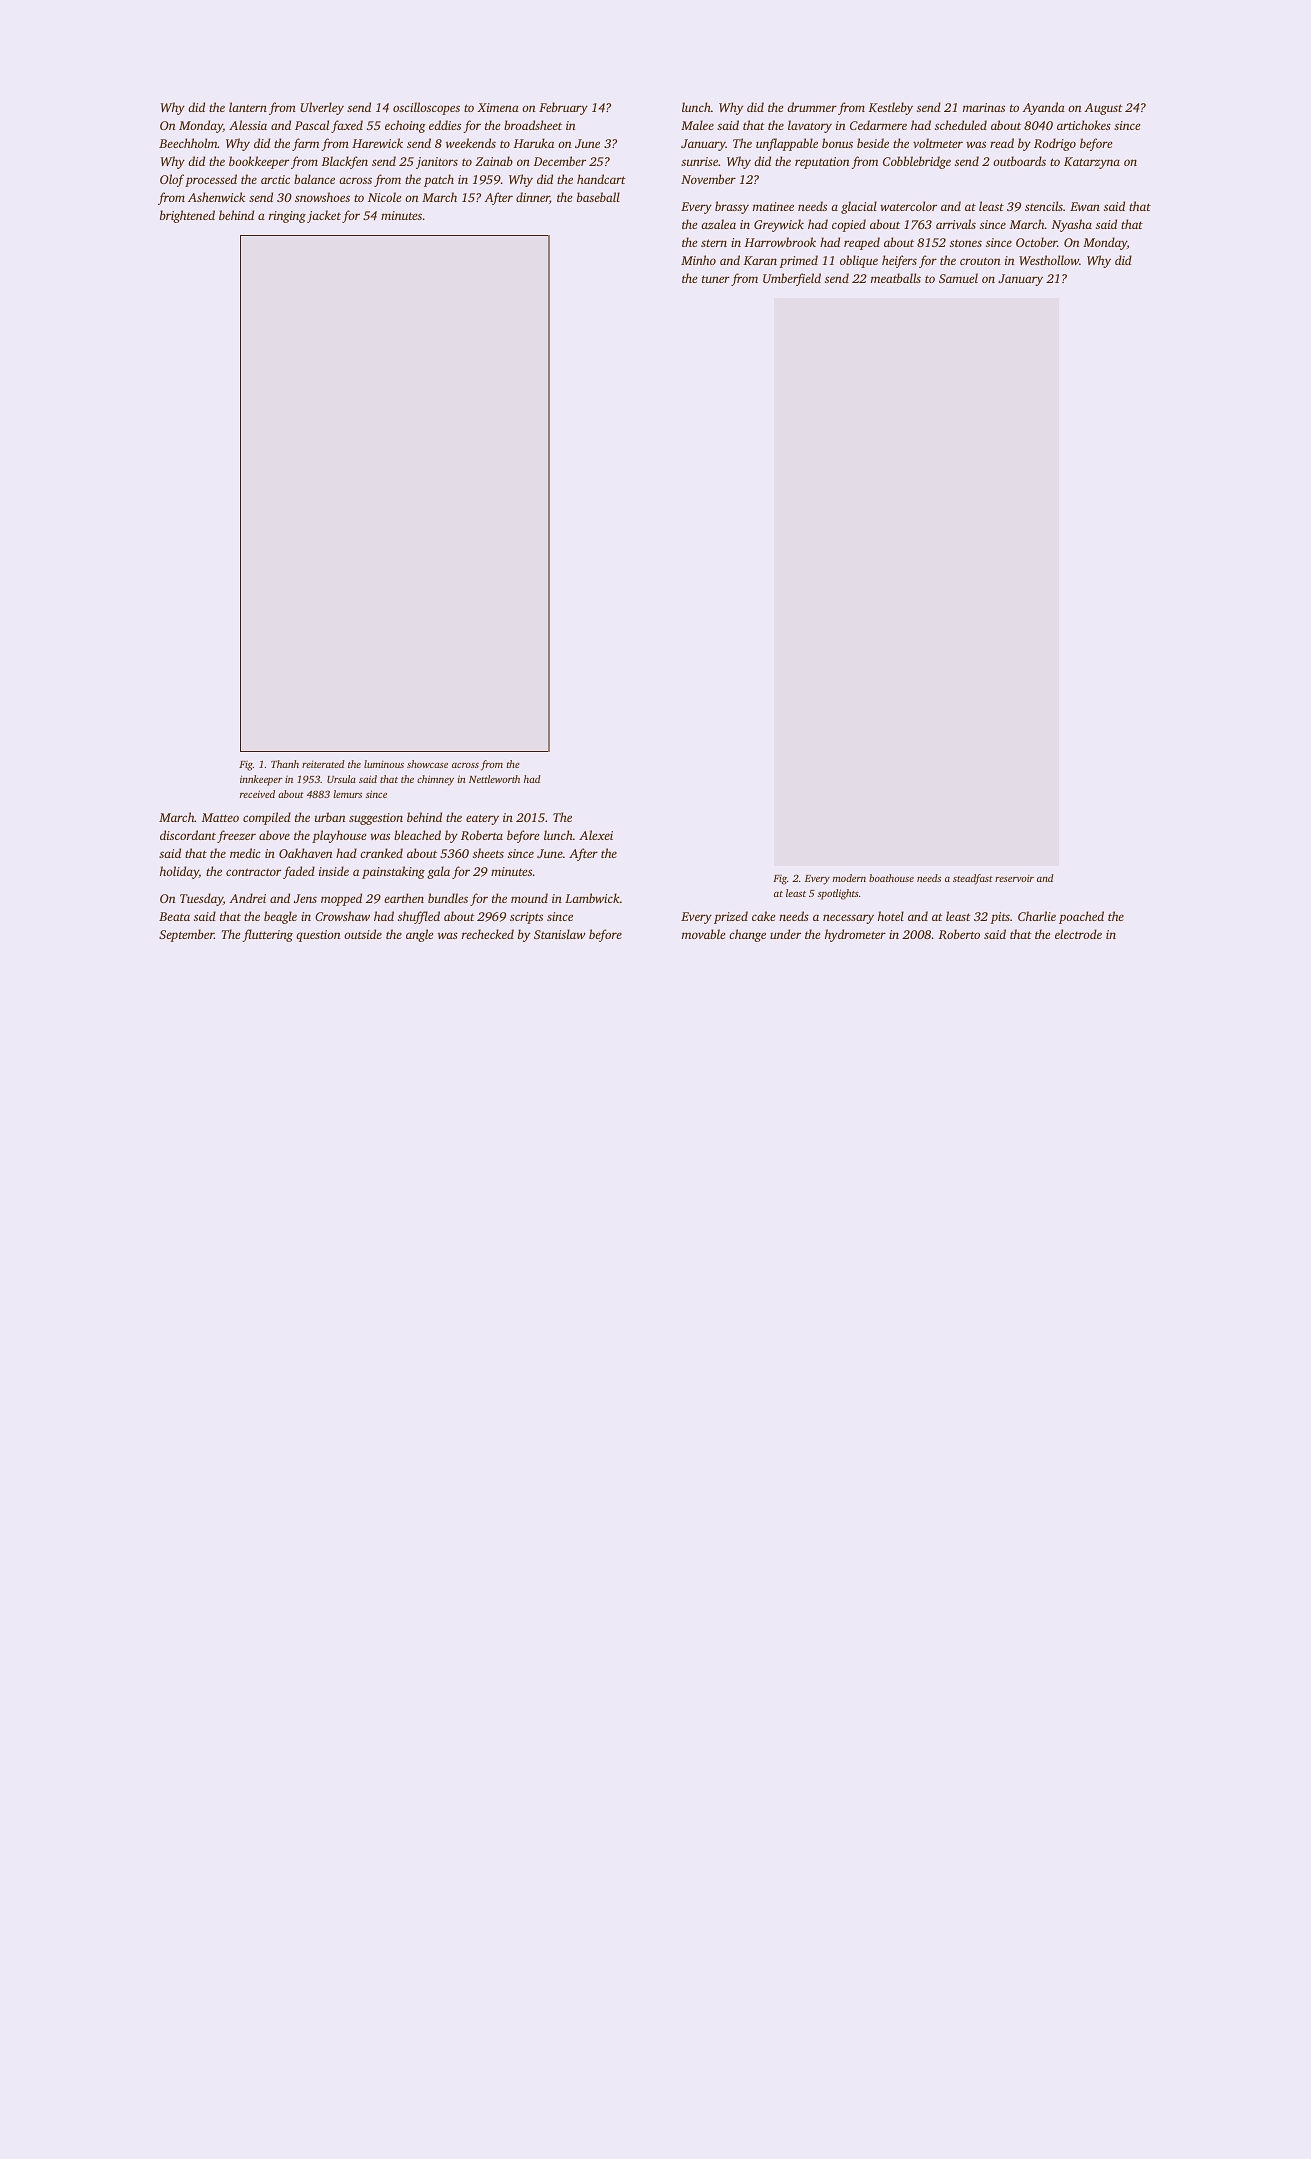 Image resolution: width=1311 pixels, height=2159 pixels. Describe the element at coordinates (716, 279) in the page. I see `tuner` at that location.
